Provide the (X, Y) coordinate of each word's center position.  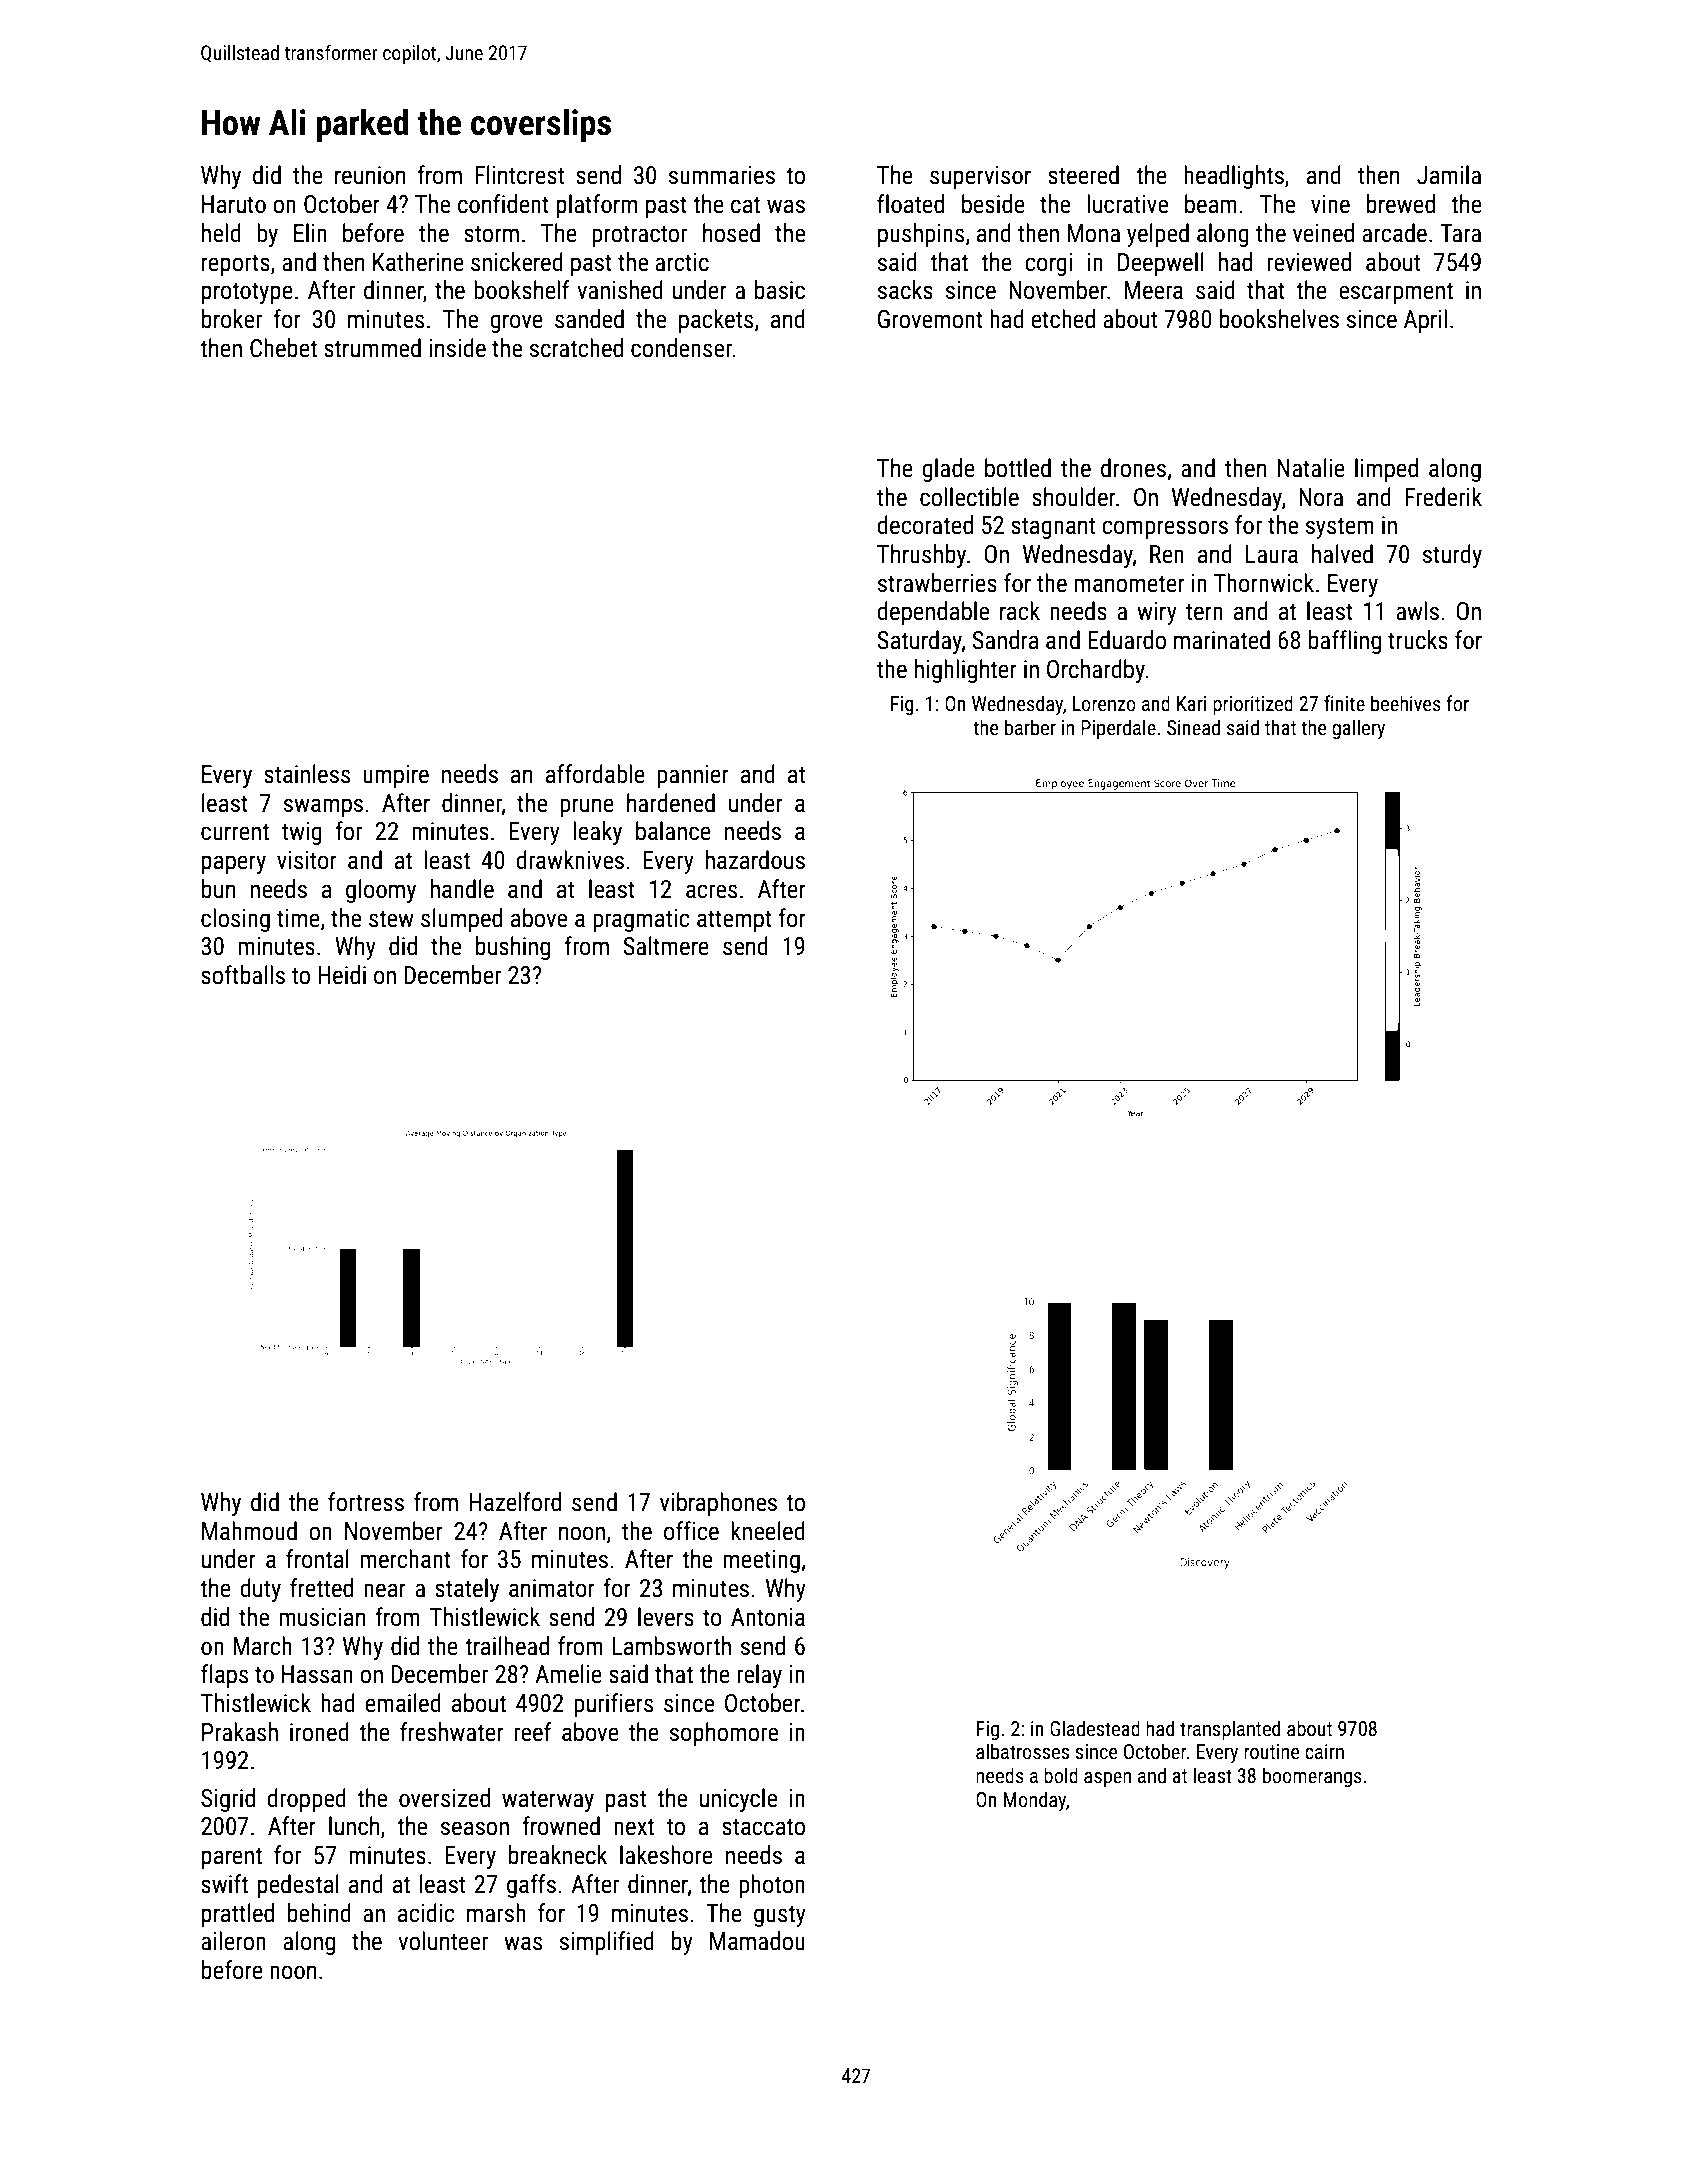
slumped (461, 920)
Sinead (1193, 727)
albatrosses (1022, 1751)
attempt (734, 921)
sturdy (1452, 556)
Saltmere (666, 946)
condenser (681, 348)
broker (232, 319)
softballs (243, 975)
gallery (1358, 729)
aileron (233, 1941)
